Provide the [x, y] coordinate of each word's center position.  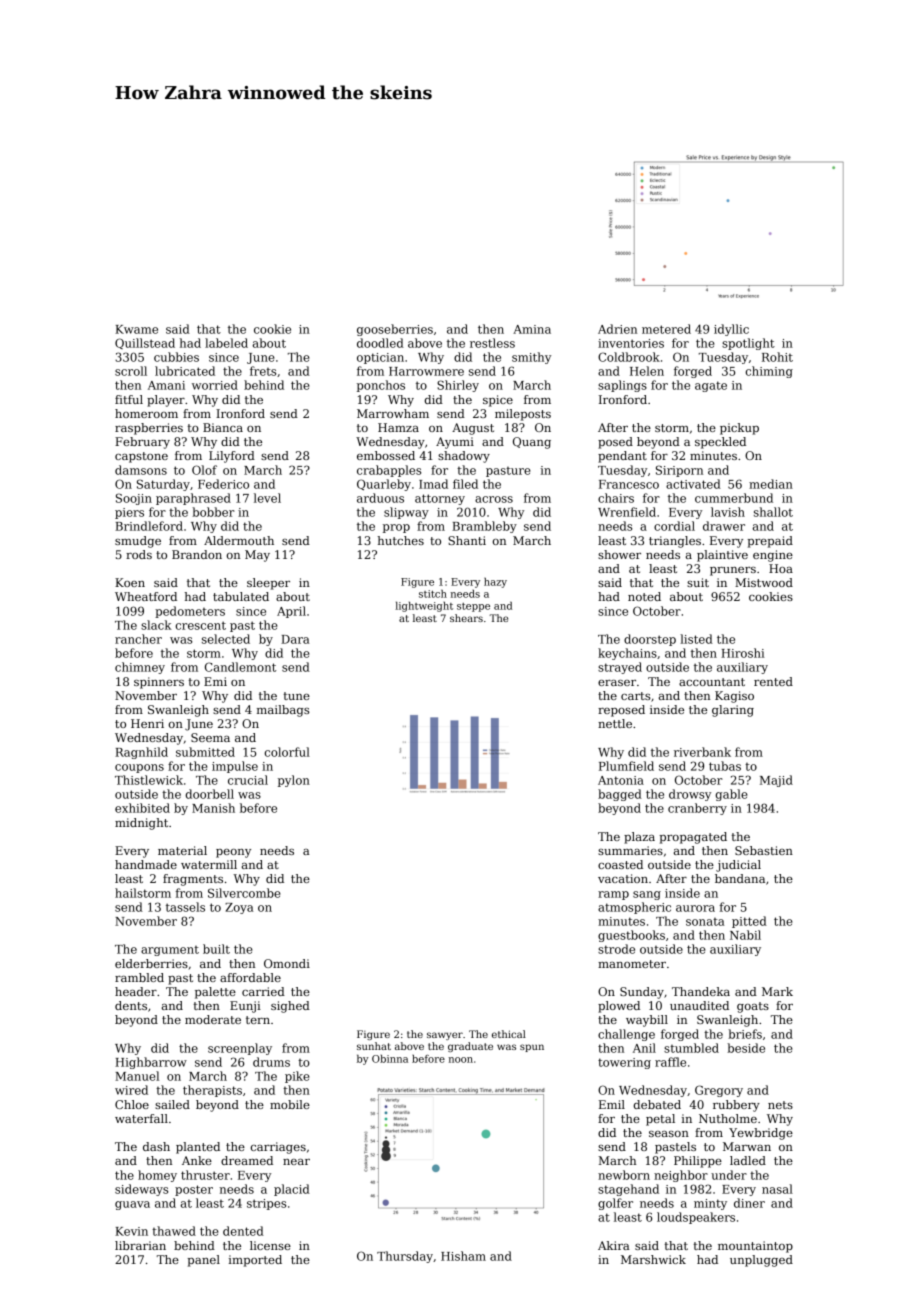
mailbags [283, 711]
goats [753, 1007]
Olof [204, 470]
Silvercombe [244, 893]
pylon [294, 781]
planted [198, 1148]
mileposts [523, 415]
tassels [185, 907]
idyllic [731, 330]
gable [731, 795]
